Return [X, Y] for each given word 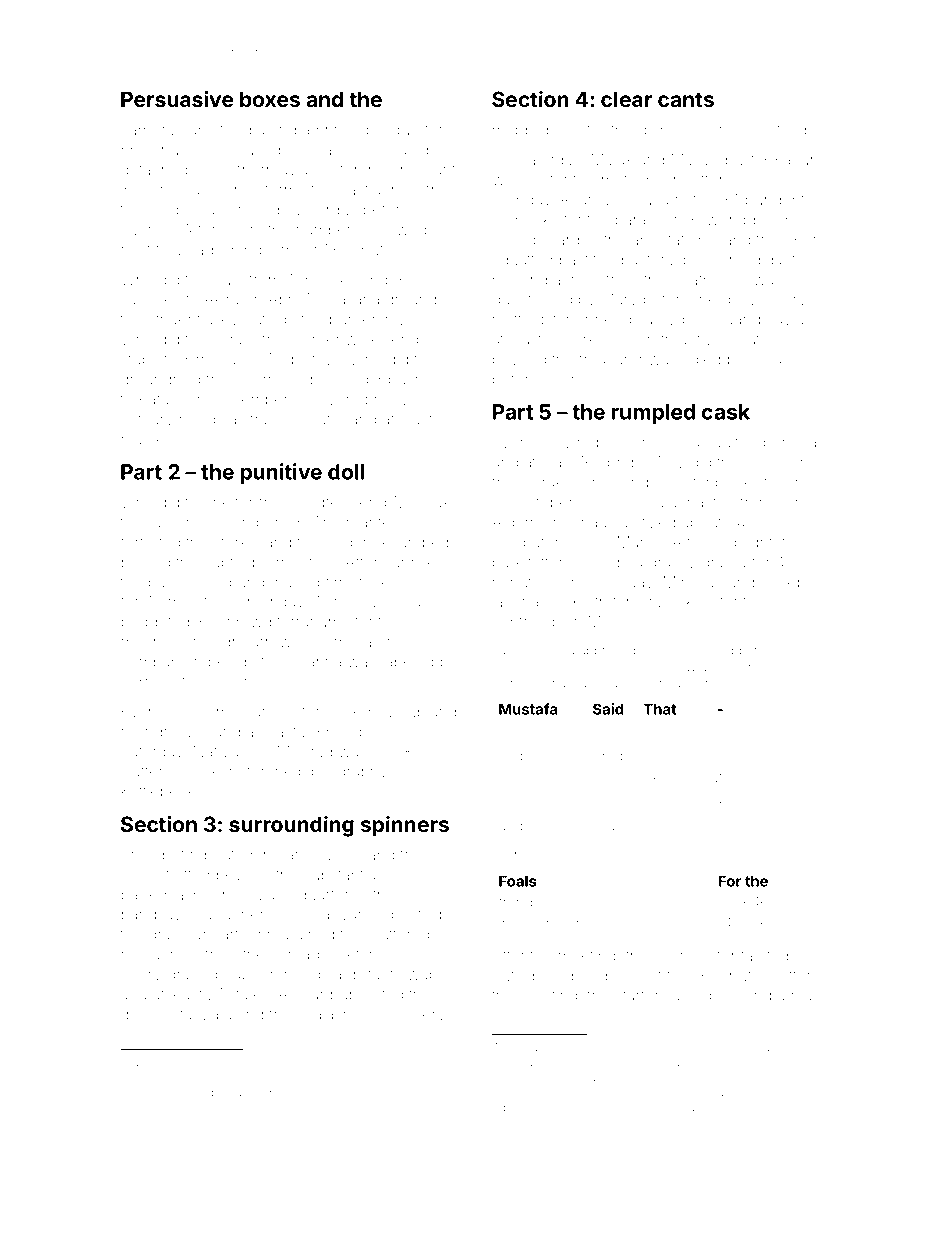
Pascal [149, 1077]
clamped [527, 850]
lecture [305, 712]
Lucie [141, 875]
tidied [702, 359]
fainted [764, 955]
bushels [416, 379]
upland [432, 713]
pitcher [565, 320]
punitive [281, 473]
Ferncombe [286, 379]
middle [516, 130]
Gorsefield [769, 129]
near [767, 651]
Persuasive [177, 99]
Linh [797, 482]
